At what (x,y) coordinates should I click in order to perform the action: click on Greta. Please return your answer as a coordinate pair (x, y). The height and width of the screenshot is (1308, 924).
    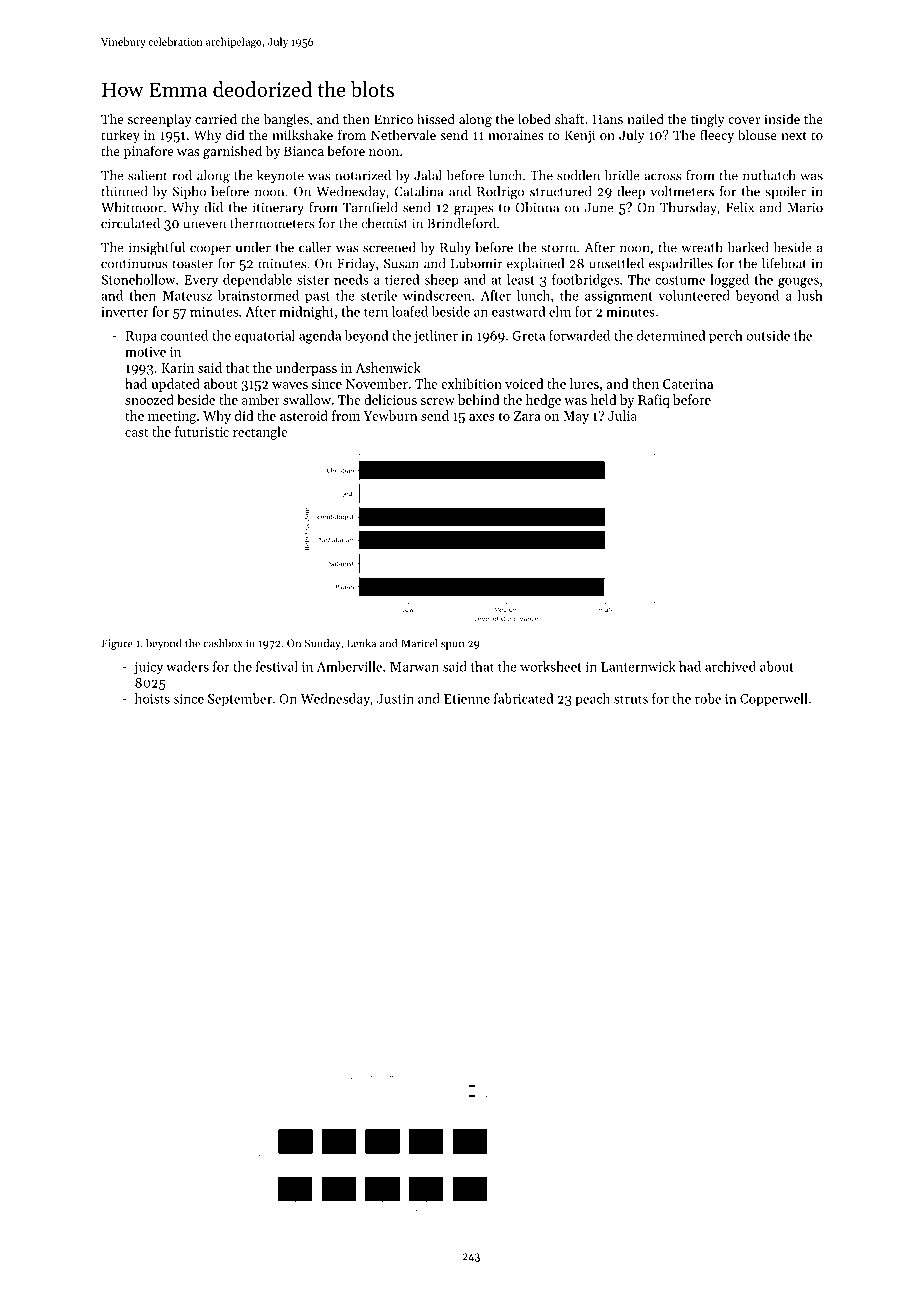
    Looking at the image, I should click on (528, 336).
